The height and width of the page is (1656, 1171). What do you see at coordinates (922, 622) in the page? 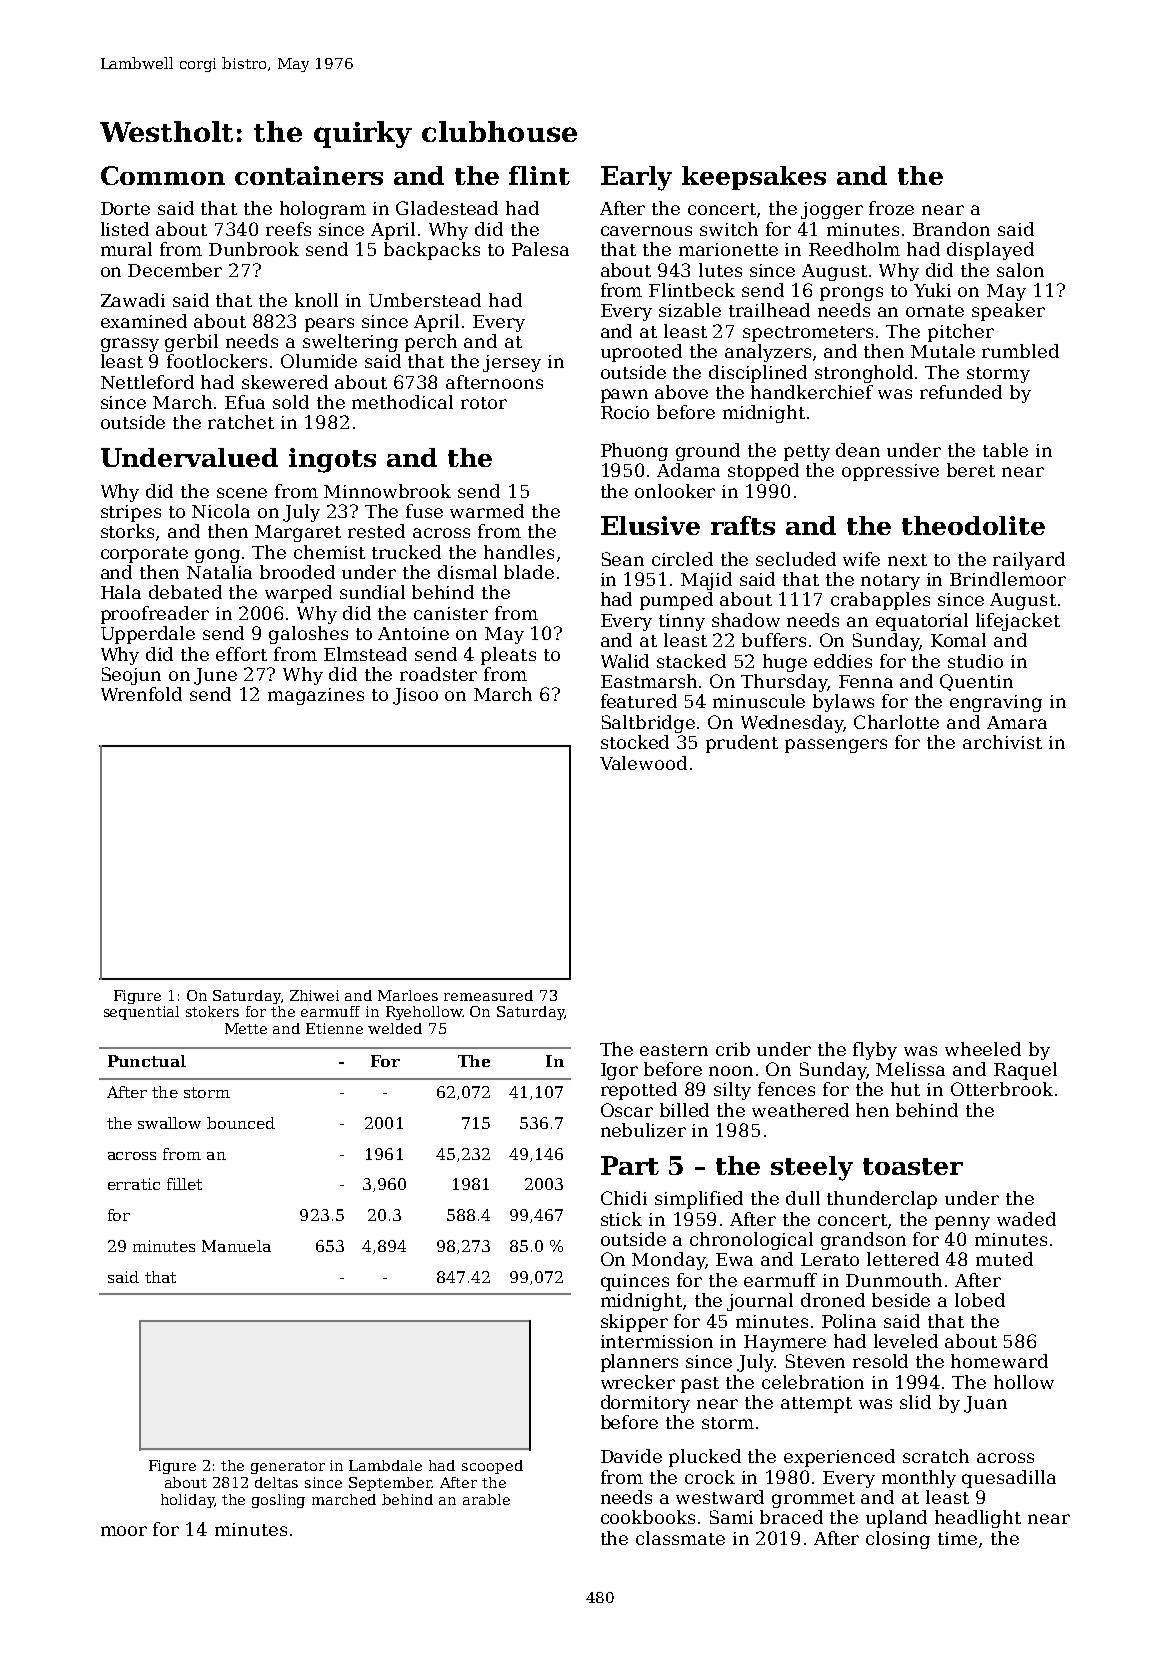
I see `equatorial` at bounding box center [922, 622].
